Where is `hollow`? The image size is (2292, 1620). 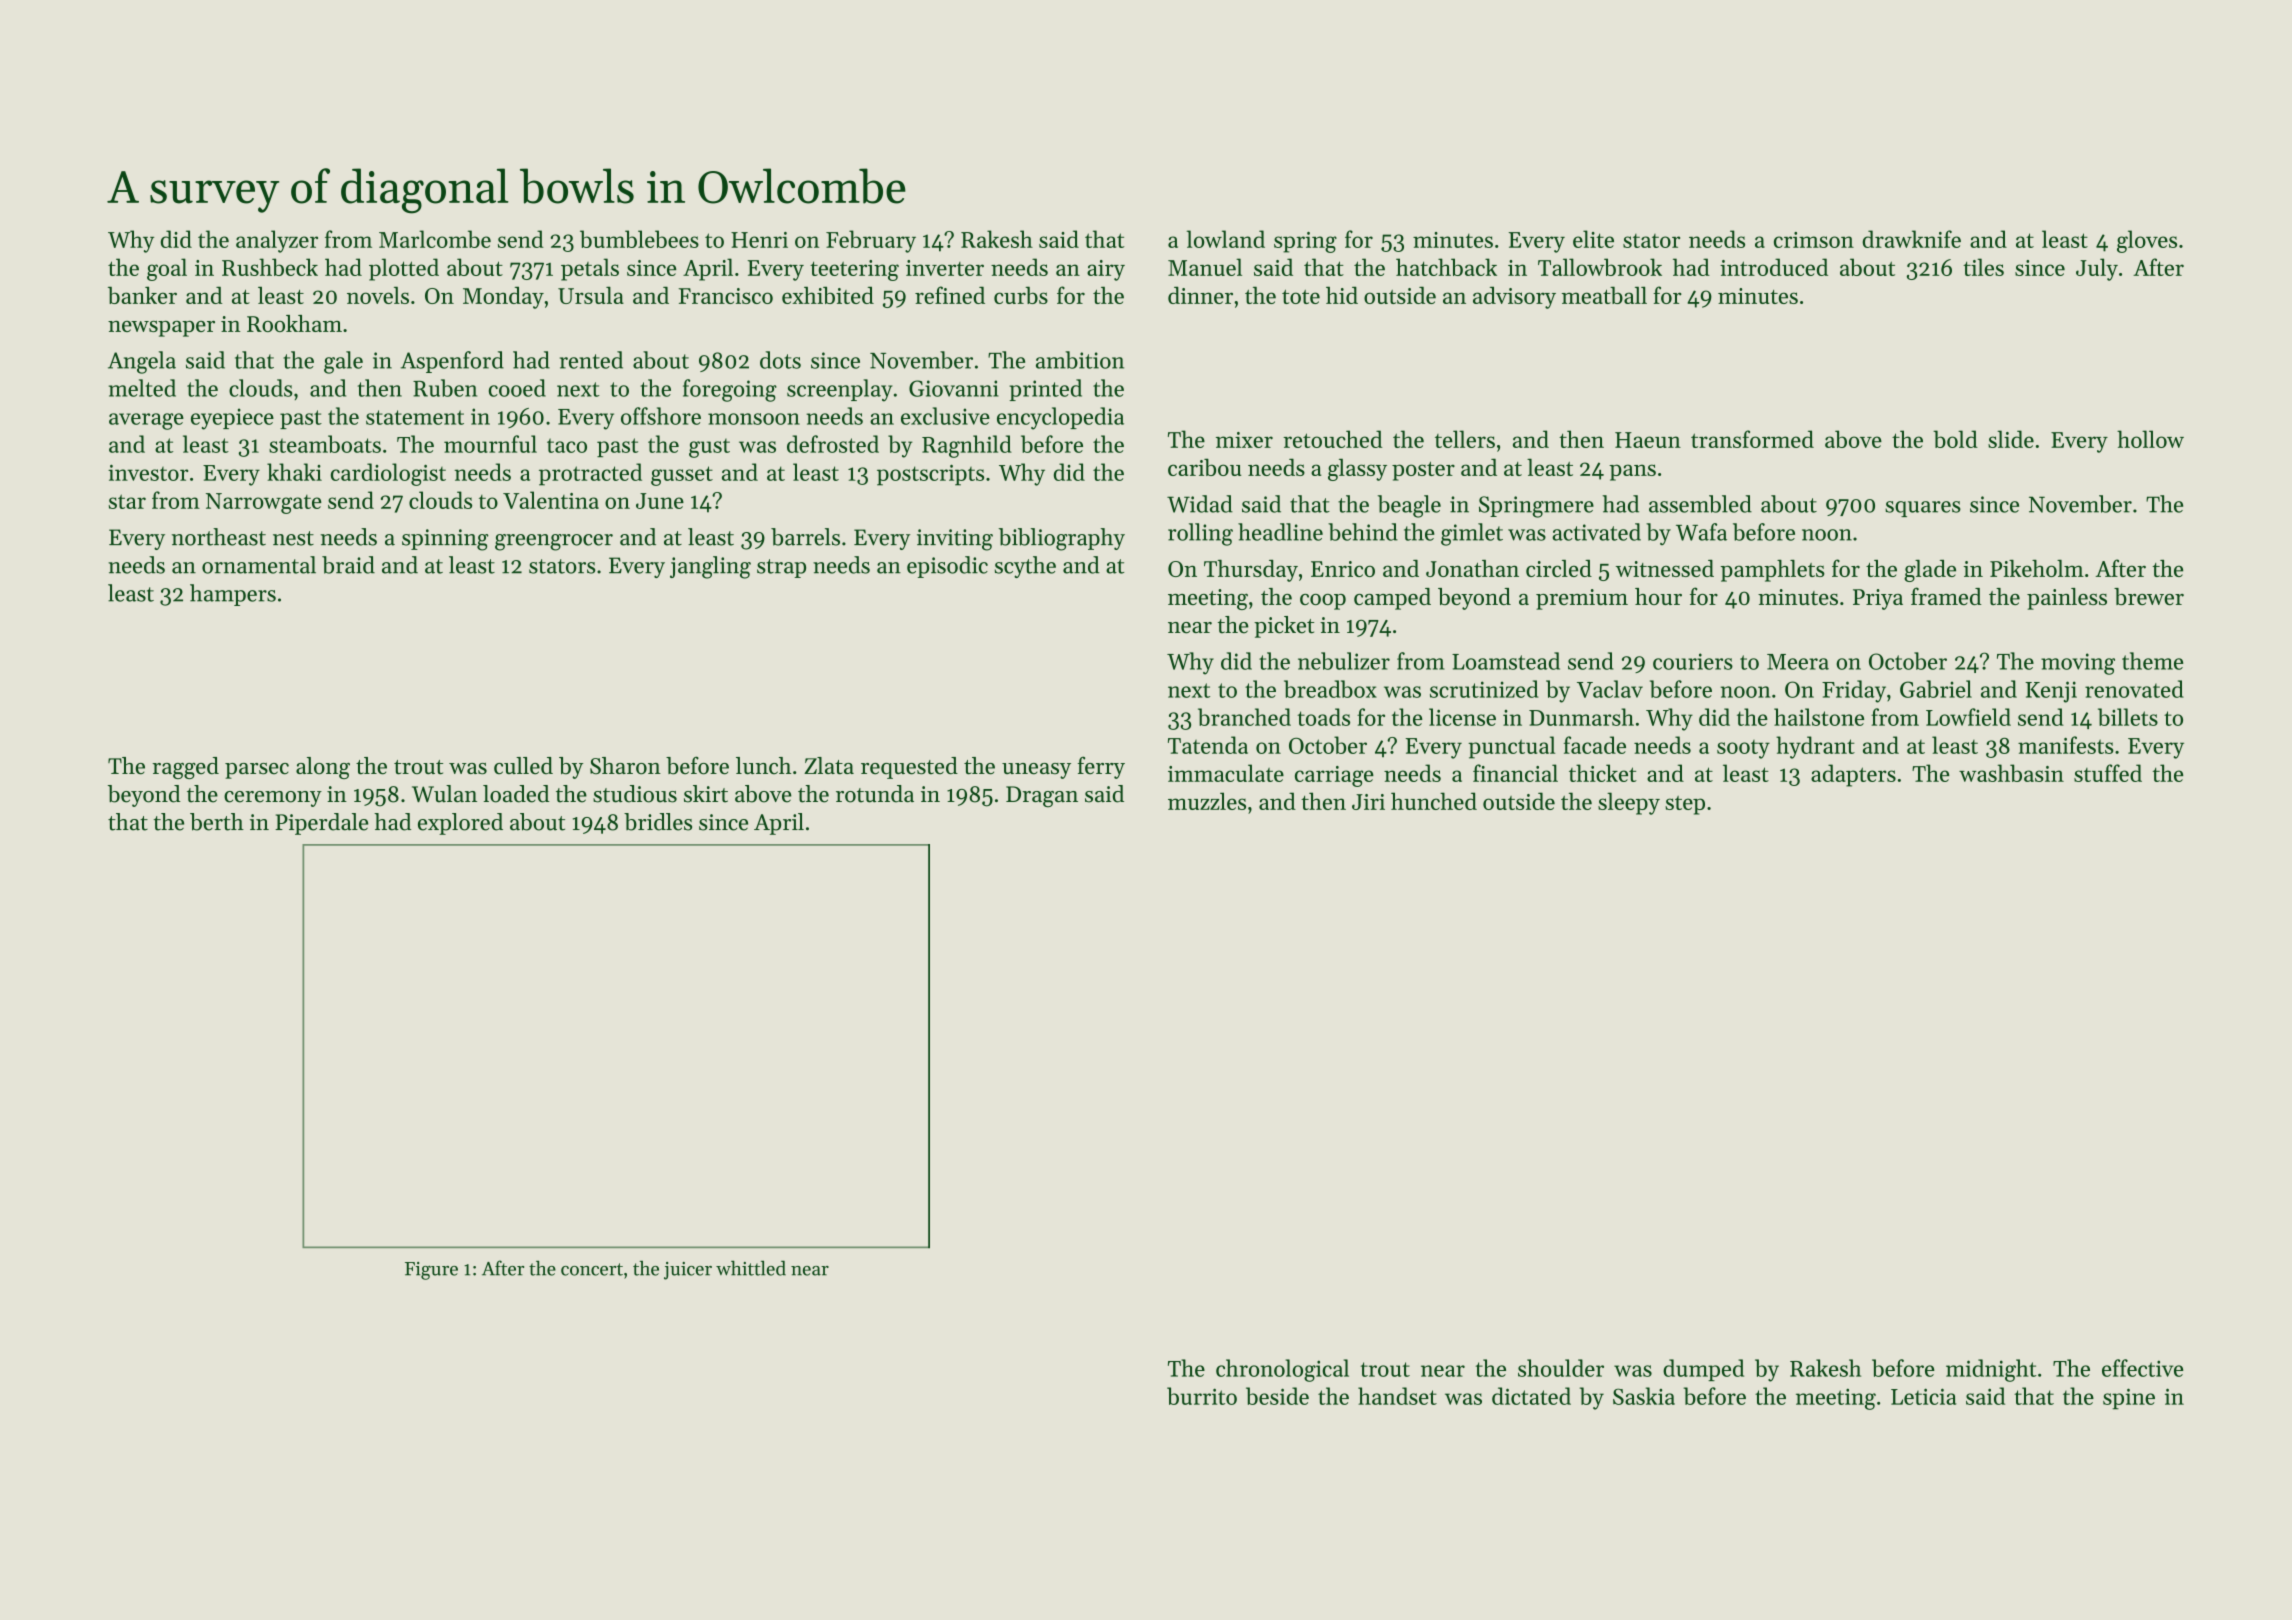
hollow is located at coordinates (2150, 439).
